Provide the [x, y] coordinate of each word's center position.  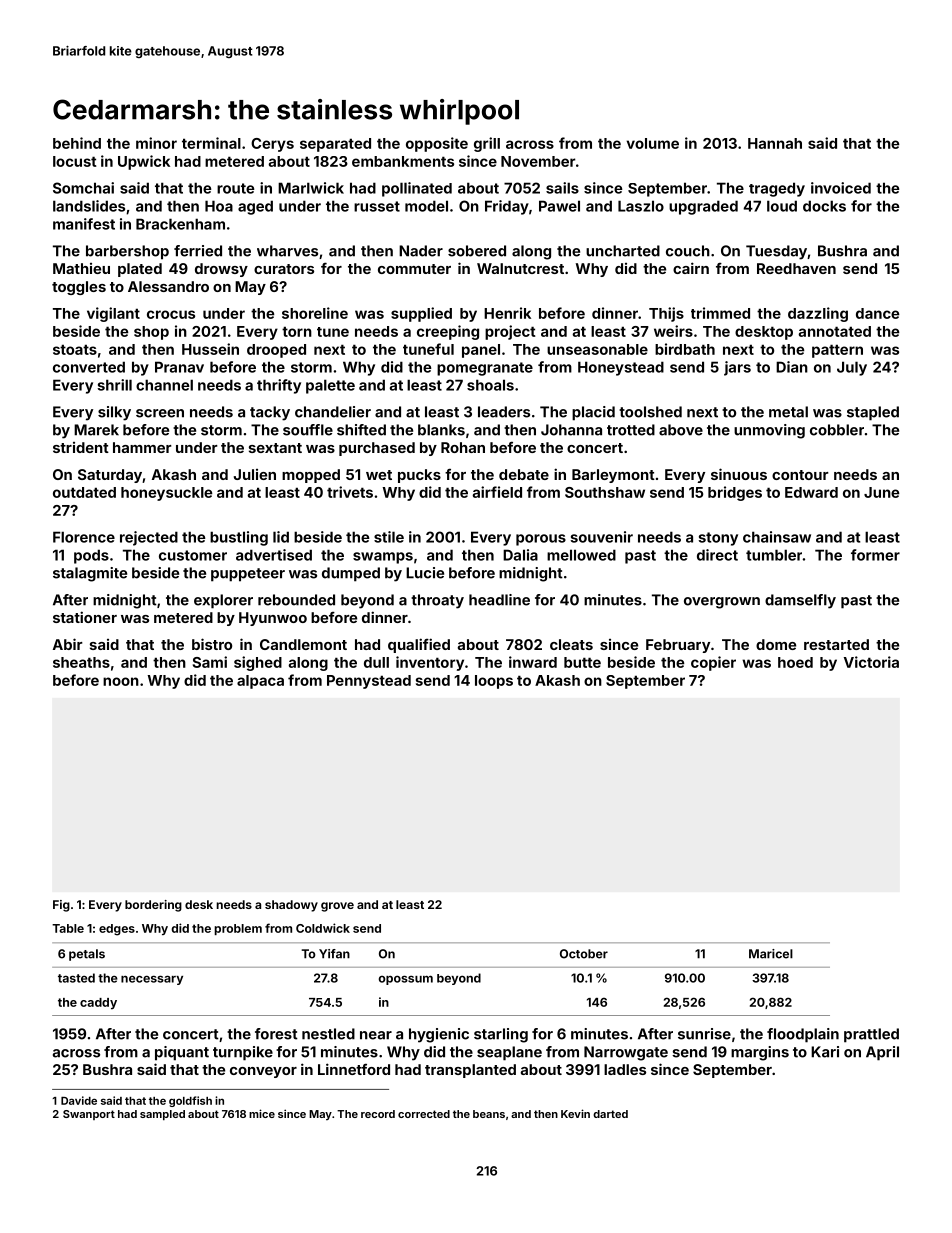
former [875, 555]
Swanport [89, 1115]
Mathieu [81, 268]
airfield [497, 492]
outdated [84, 492]
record [378, 1114]
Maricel [771, 954]
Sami [210, 662]
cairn [691, 268]
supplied [421, 314]
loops [494, 682]
